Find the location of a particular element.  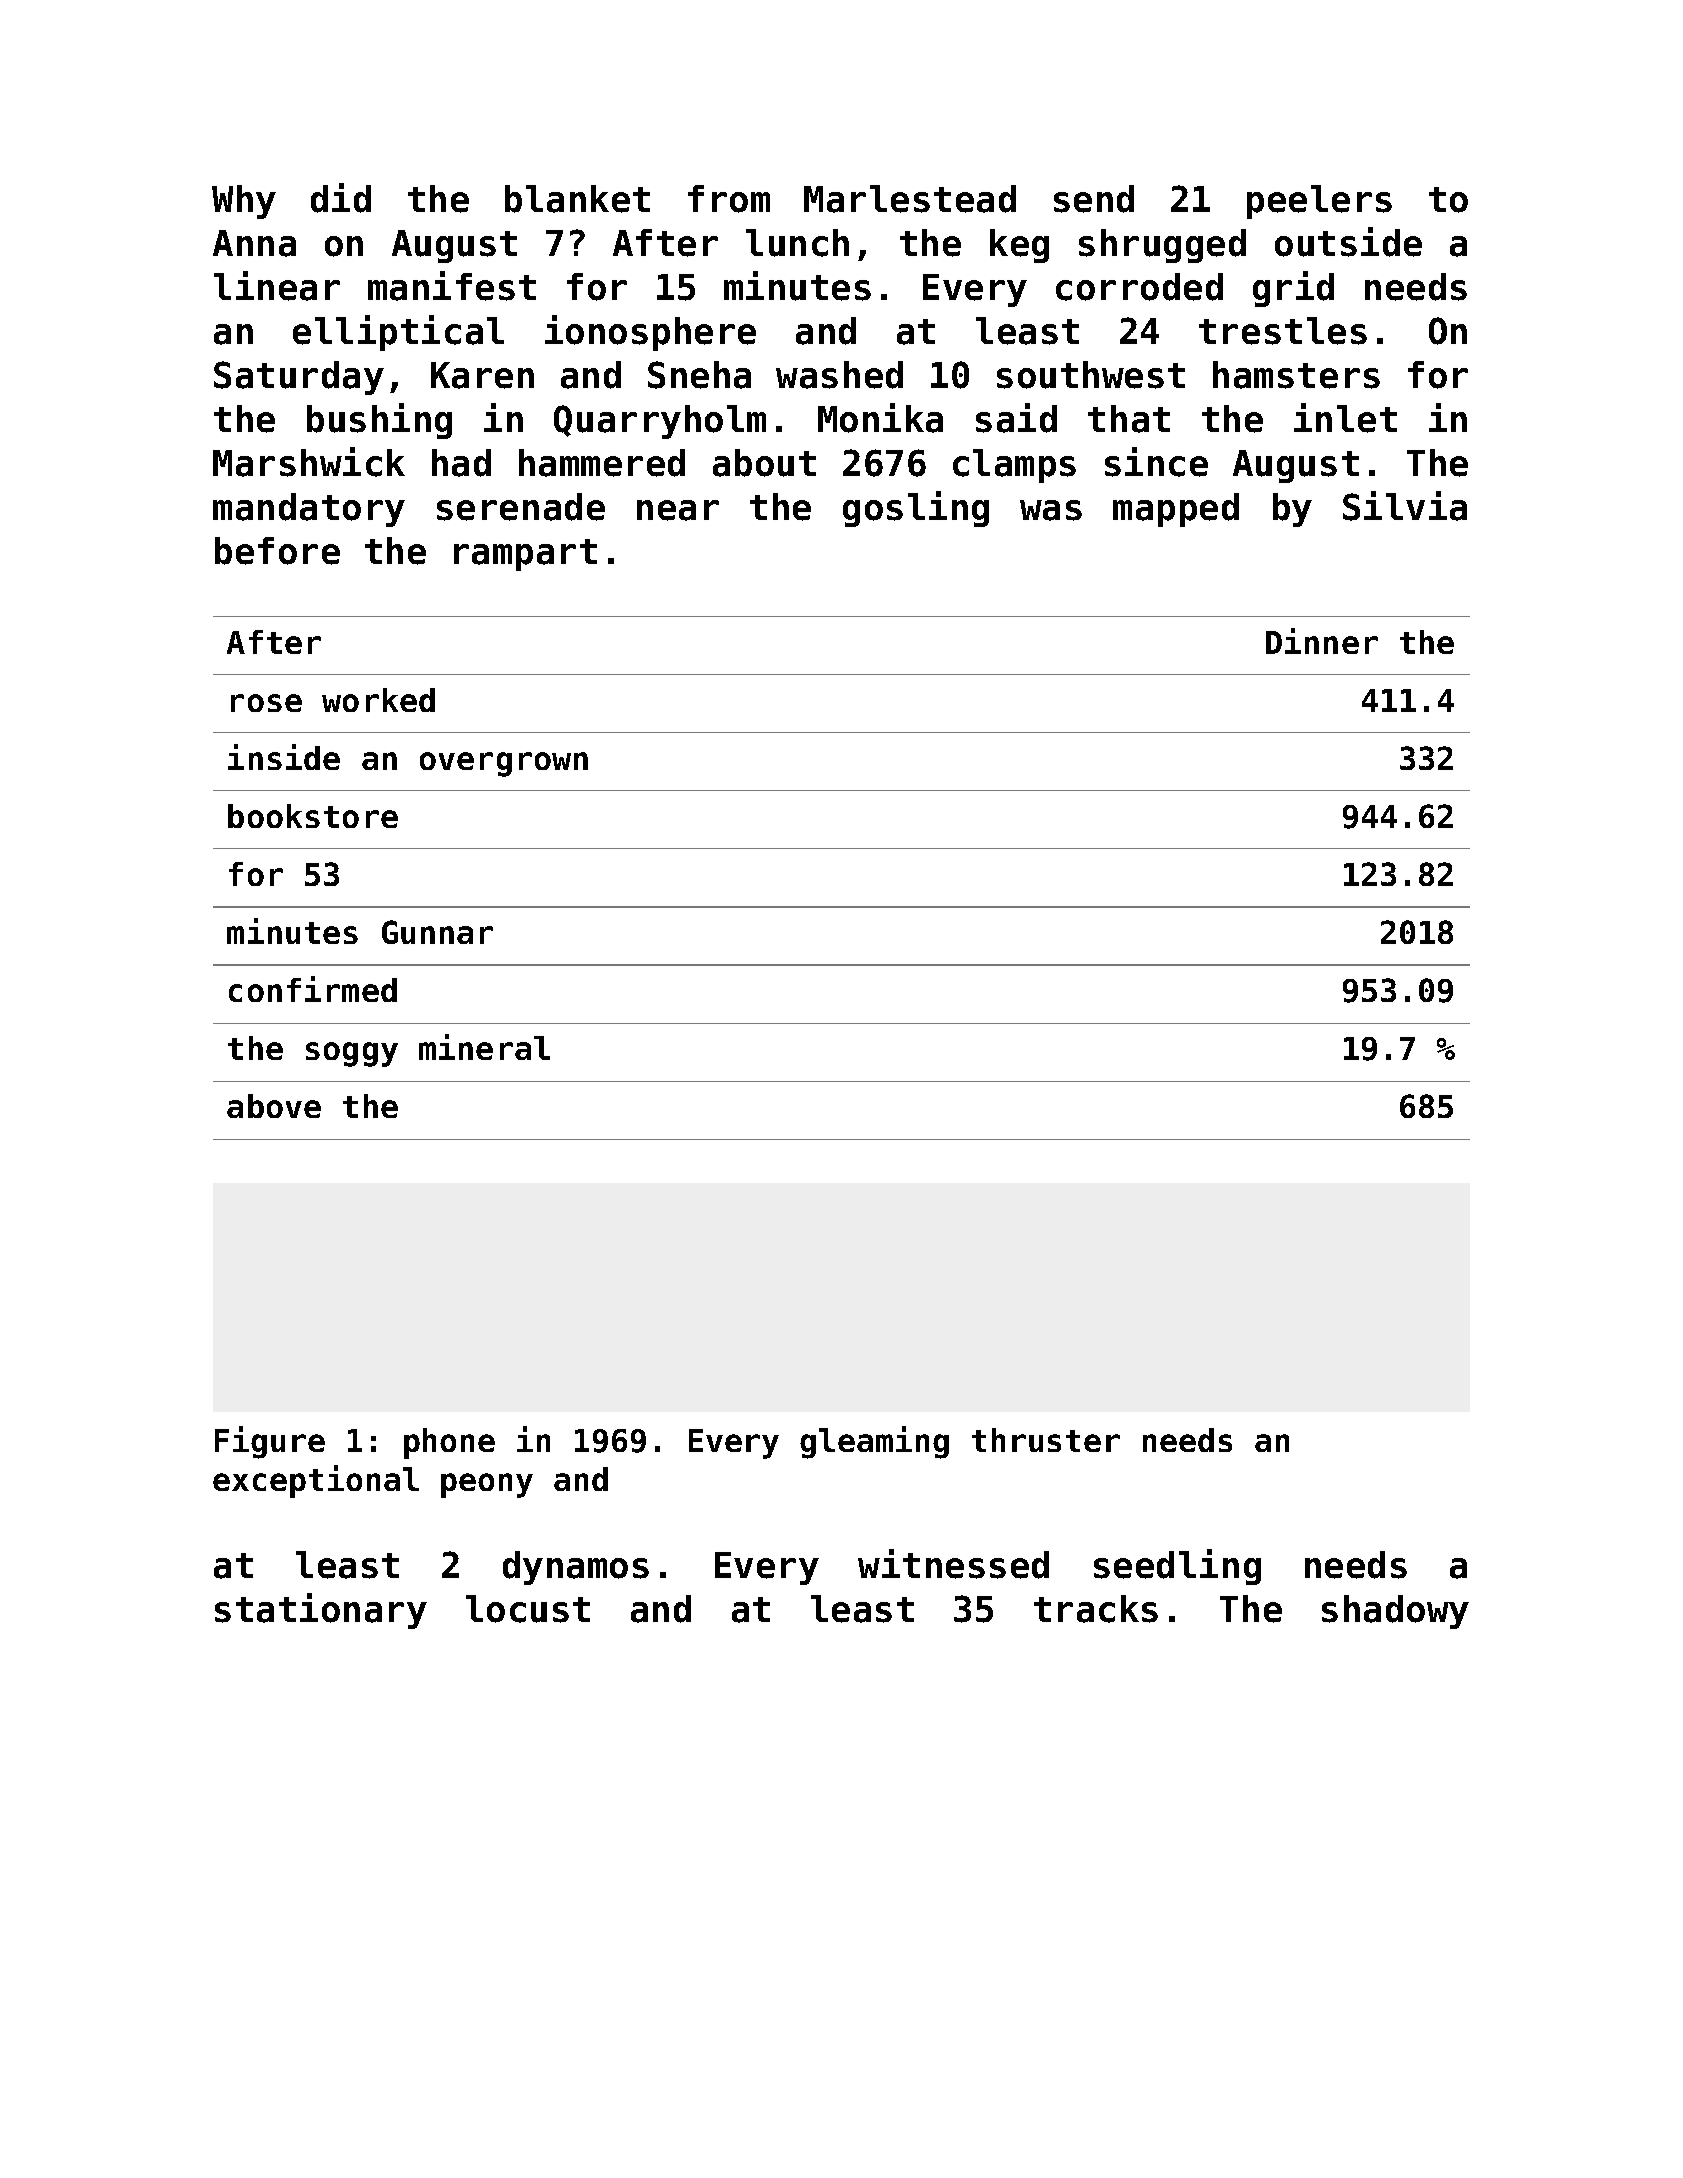

did is located at coordinates (341, 198).
